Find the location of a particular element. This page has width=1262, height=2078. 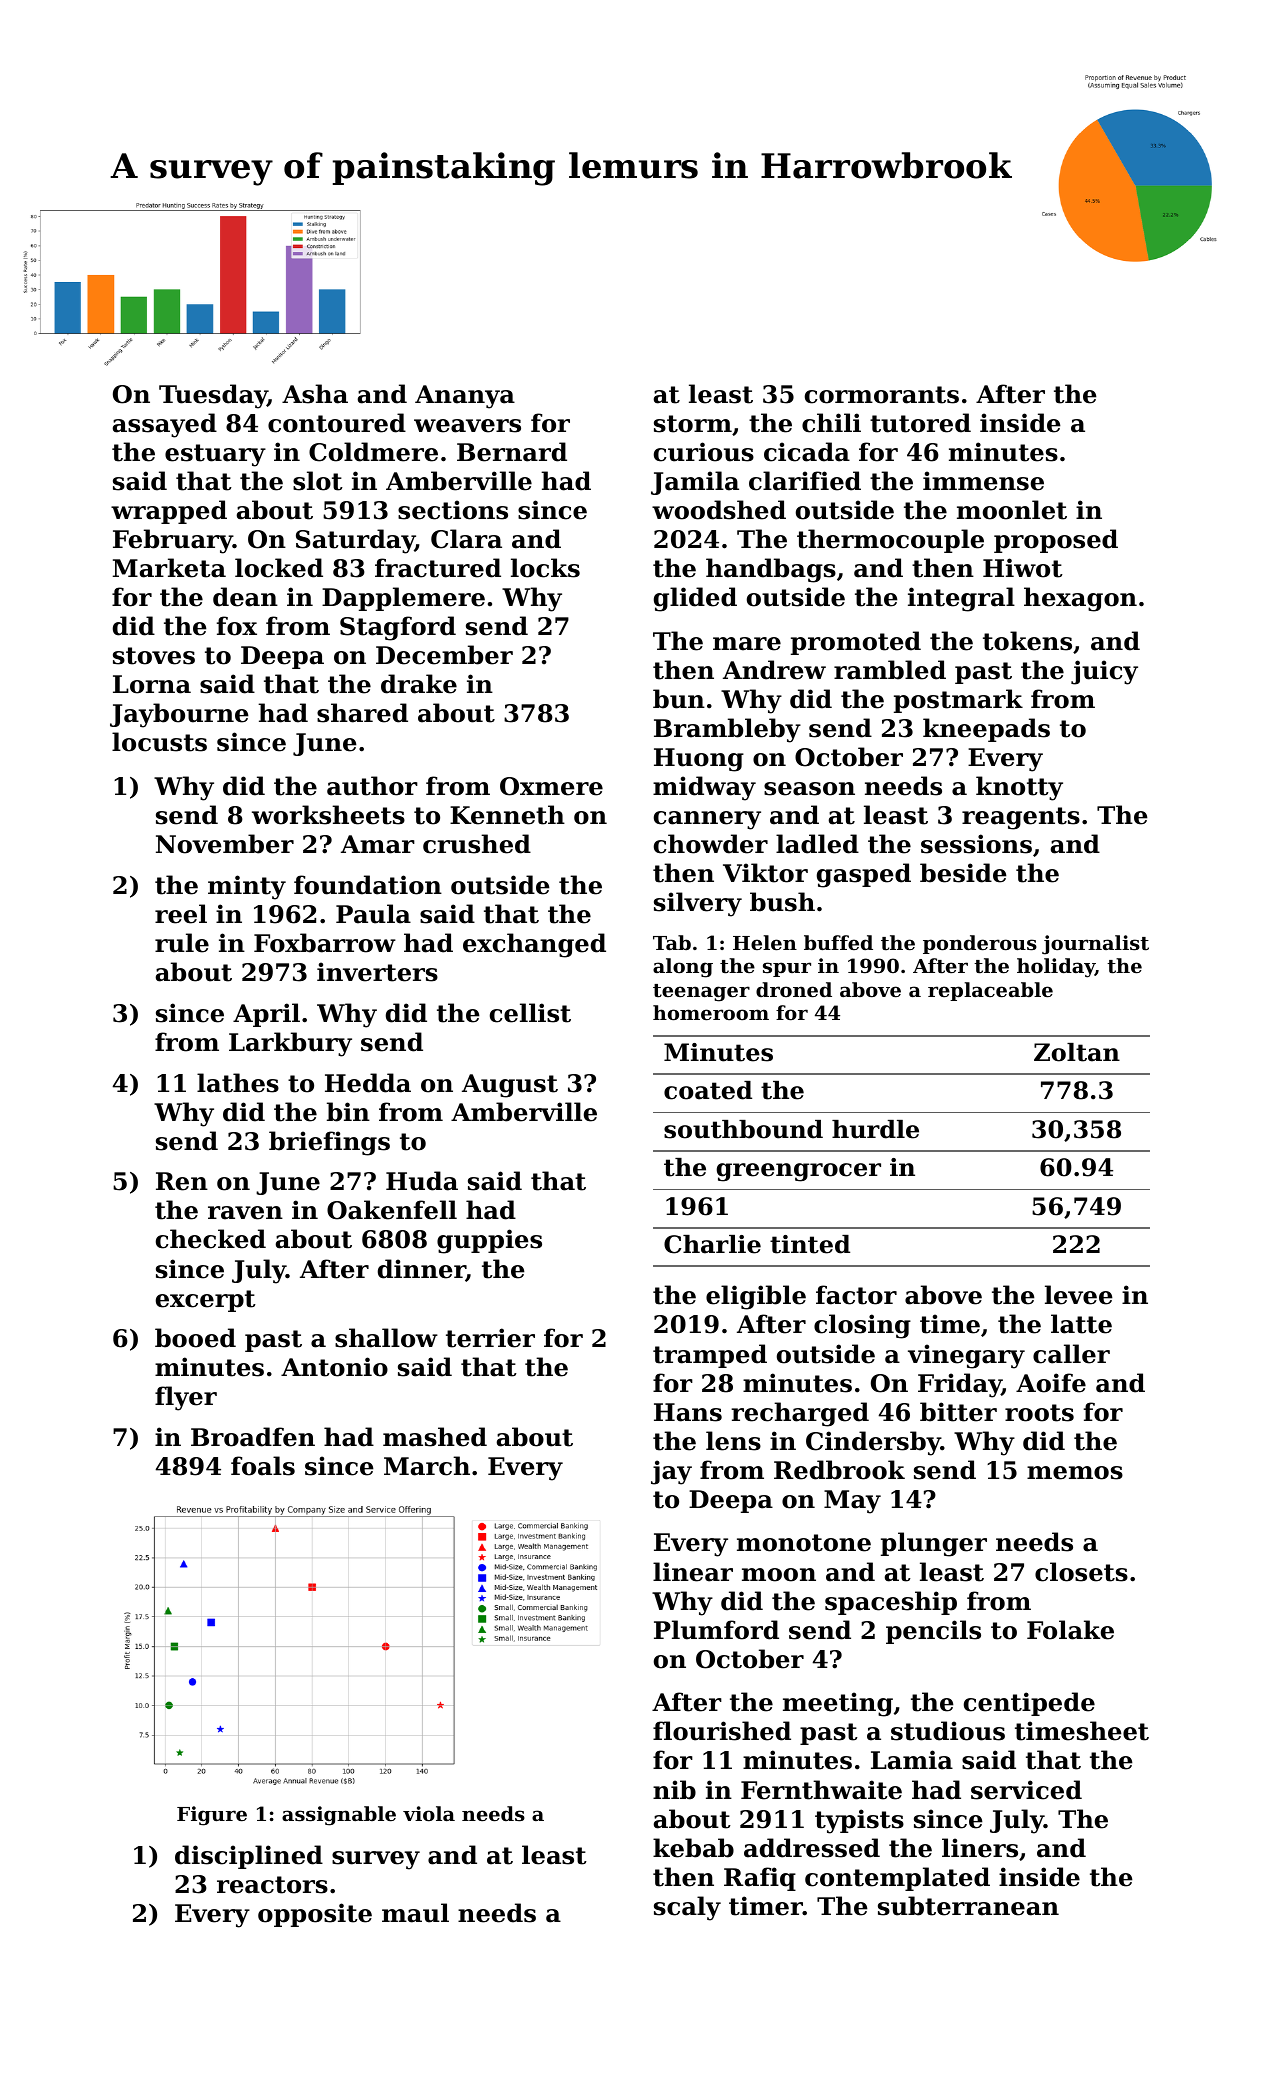

assayed is located at coordinates (165, 425).
